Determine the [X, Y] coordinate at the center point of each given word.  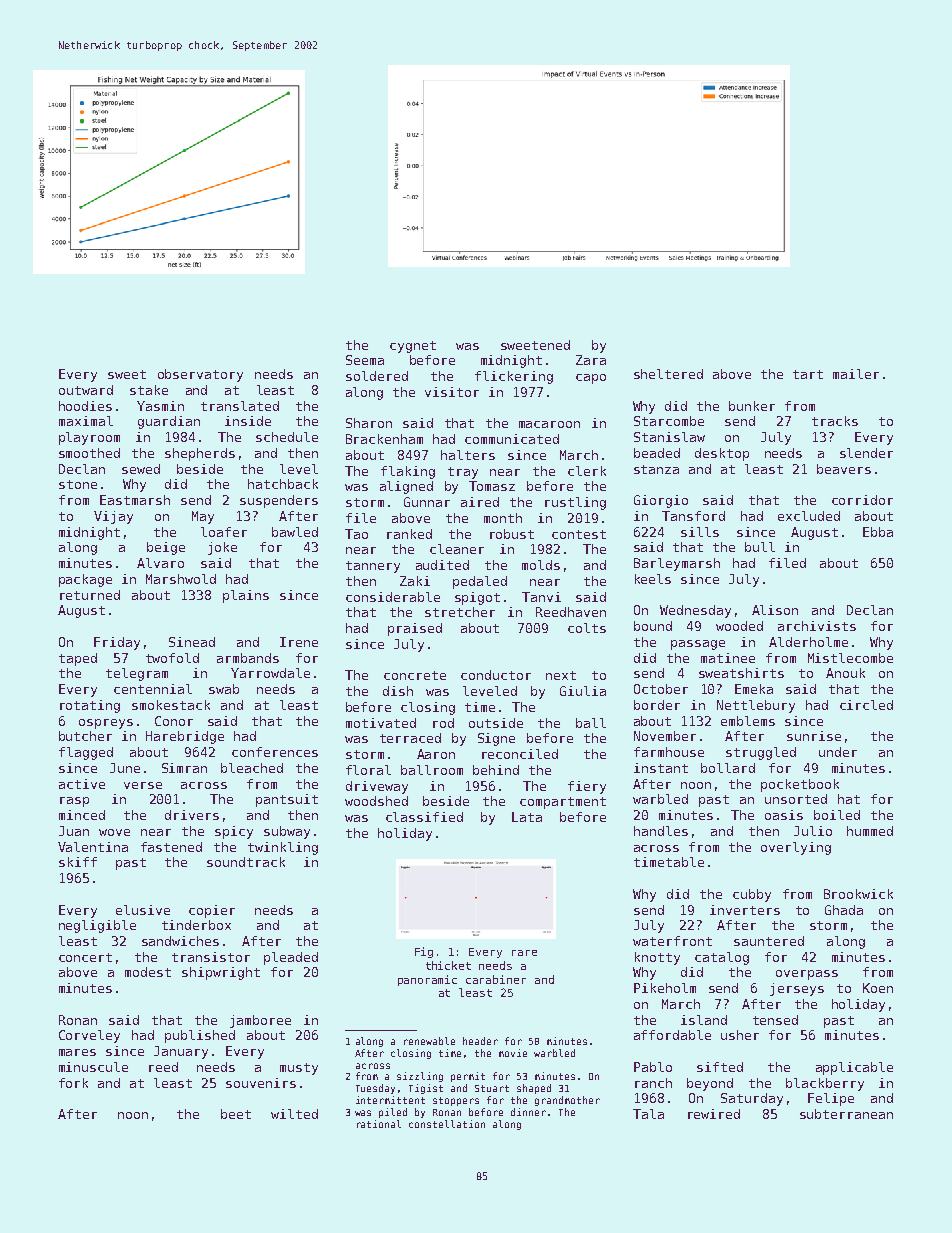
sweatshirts [741, 673]
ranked [409, 534]
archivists [817, 626]
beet [236, 1114]
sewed [141, 469]
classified [424, 817]
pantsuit [287, 800]
